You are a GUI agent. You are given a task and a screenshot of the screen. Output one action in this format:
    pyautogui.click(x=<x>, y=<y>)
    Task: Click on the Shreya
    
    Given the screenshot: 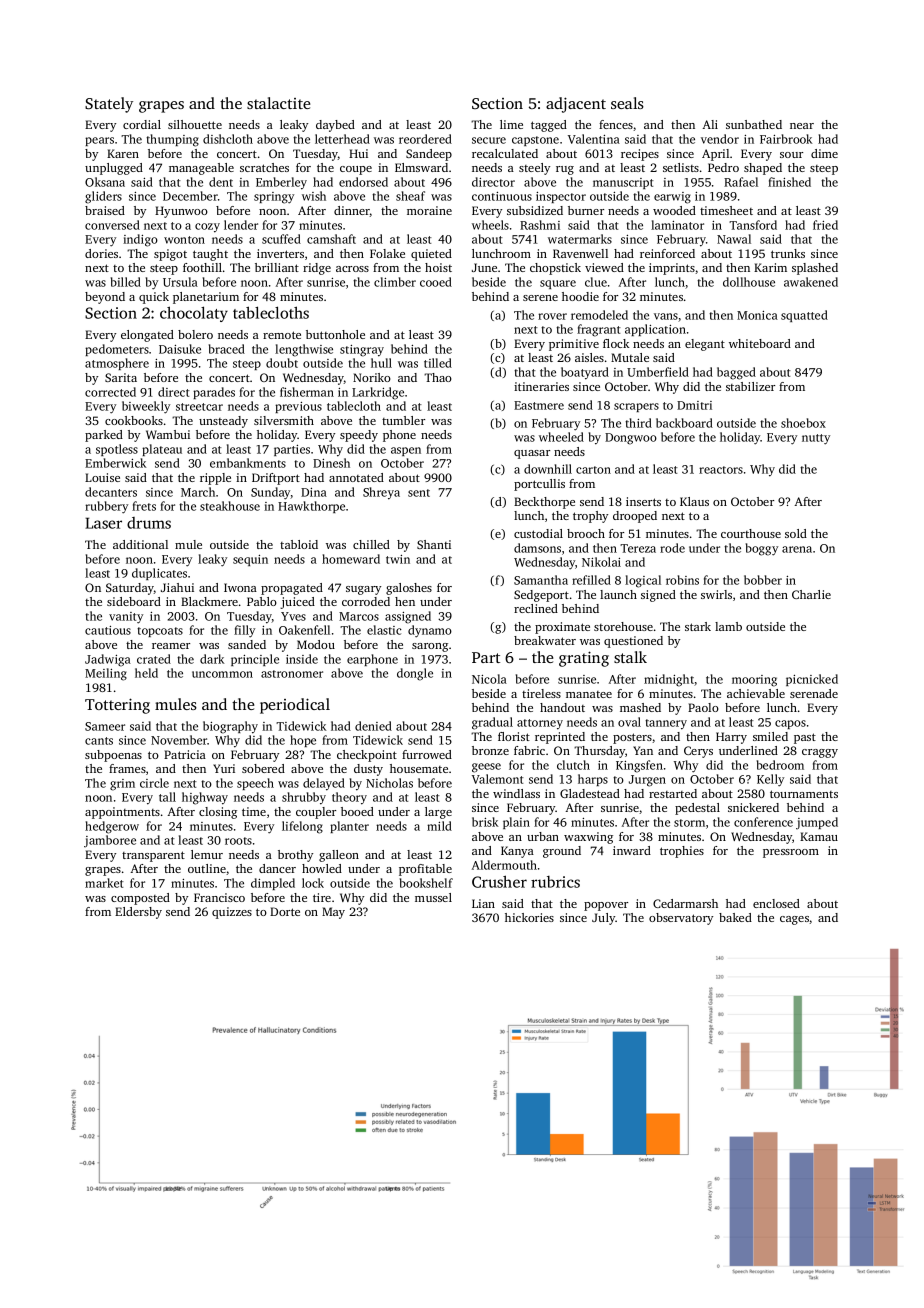 What is the action you would take?
    pyautogui.click(x=381, y=493)
